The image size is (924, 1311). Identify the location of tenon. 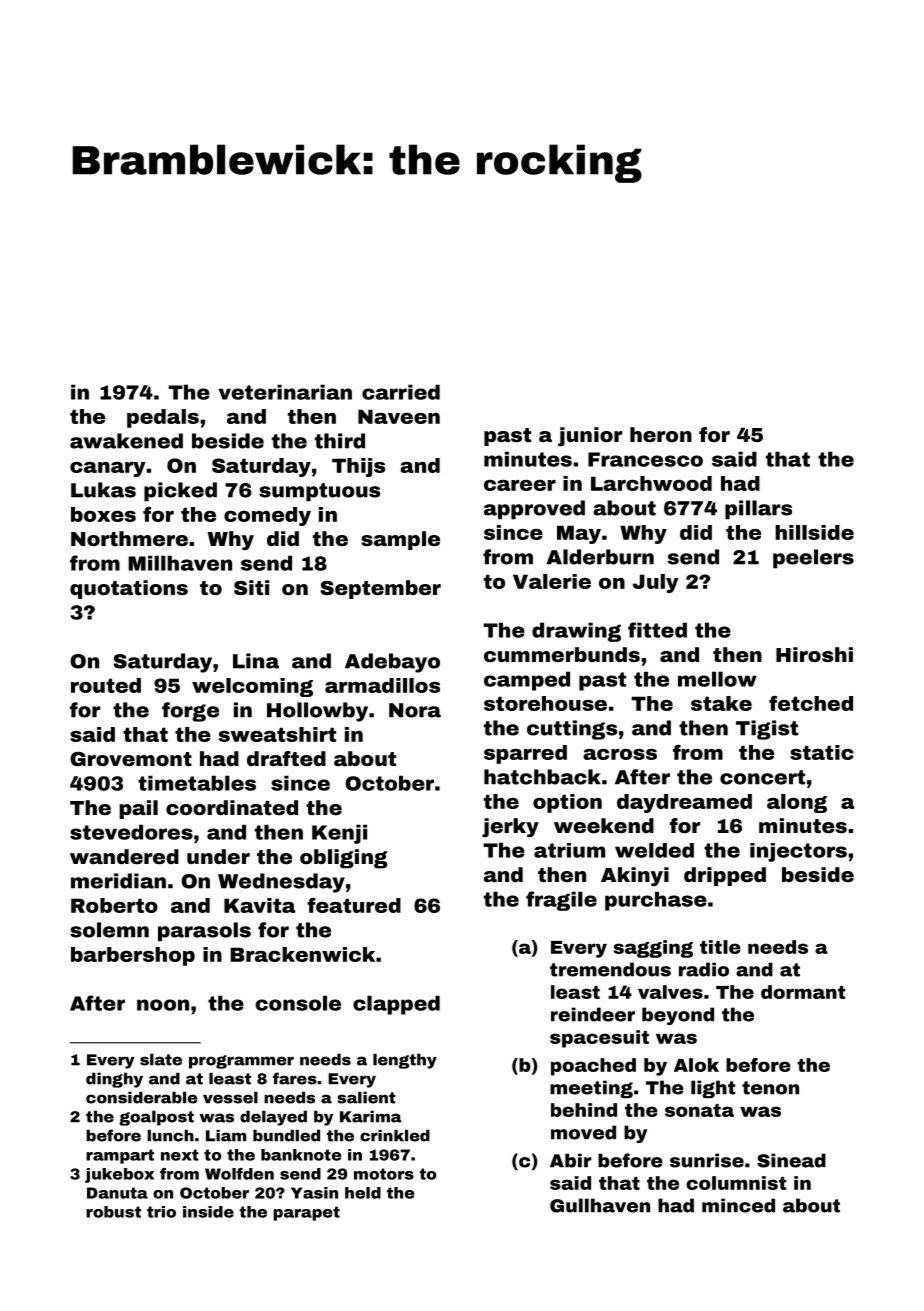
(770, 1088).
